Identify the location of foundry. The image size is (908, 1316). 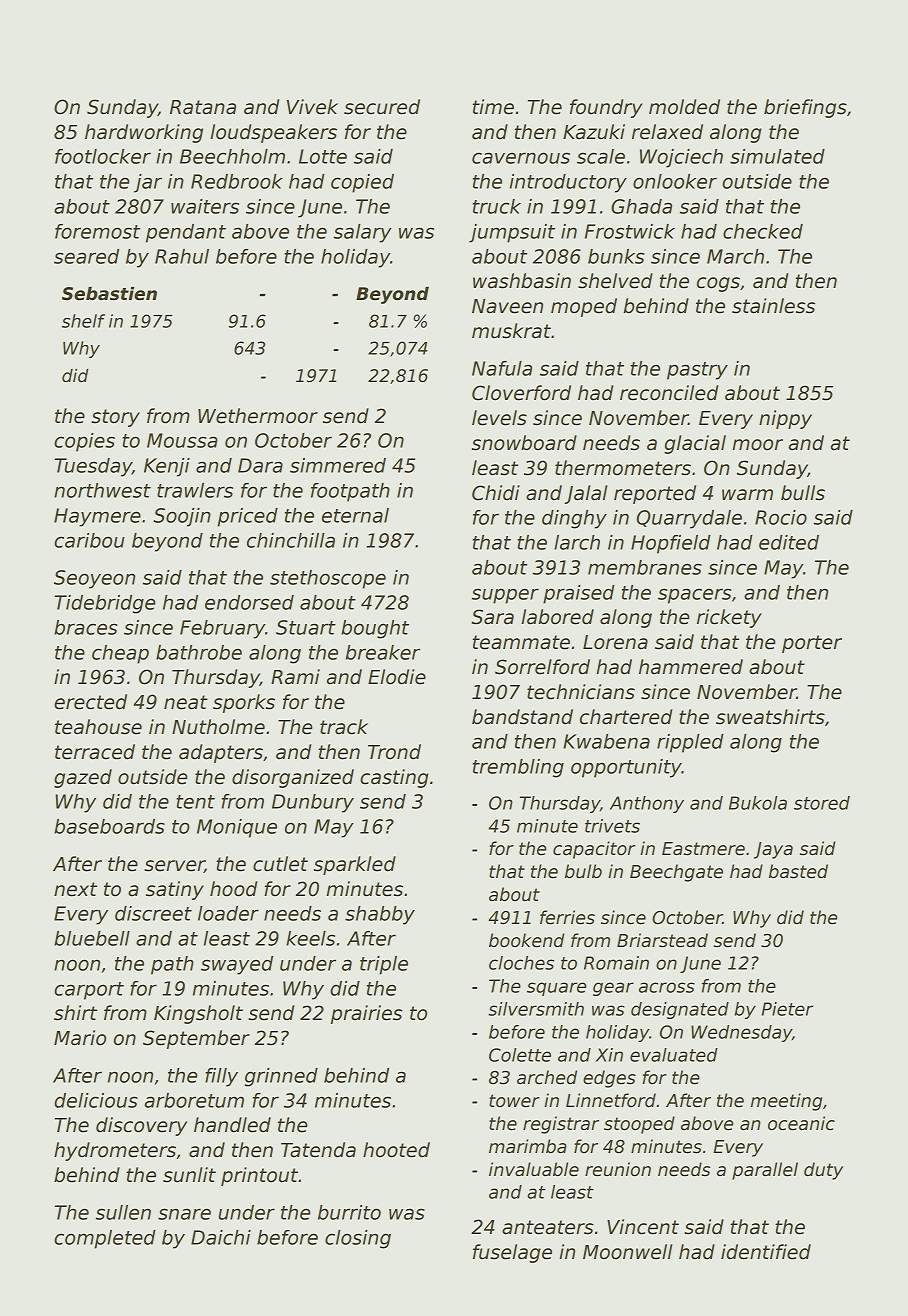
(606, 108).
